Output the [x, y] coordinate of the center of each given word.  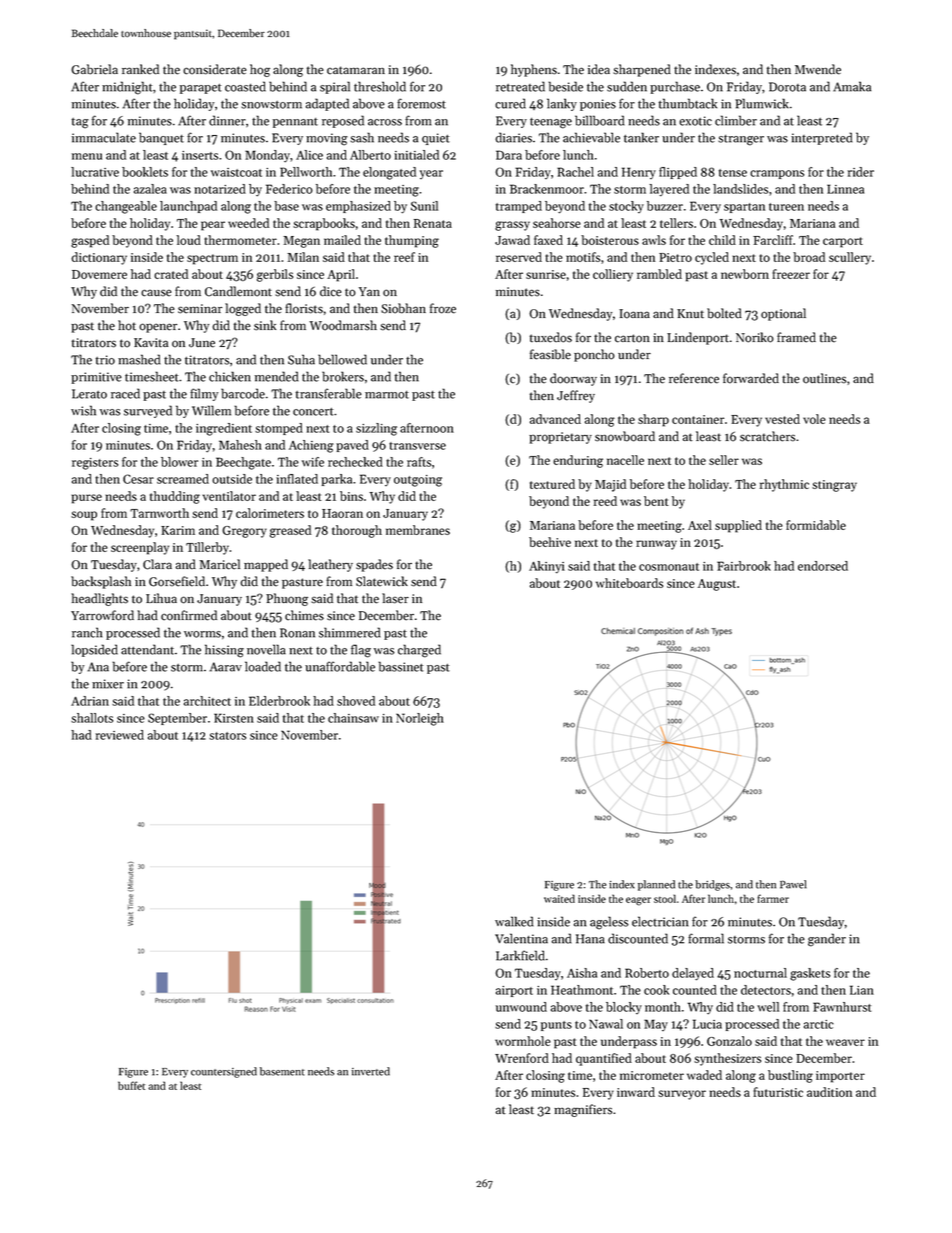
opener [158, 328]
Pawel [793, 884]
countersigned [224, 1072]
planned [656, 885]
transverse [417, 446]
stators [227, 736]
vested [782, 419]
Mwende [818, 69]
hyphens [534, 70]
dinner [227, 120]
